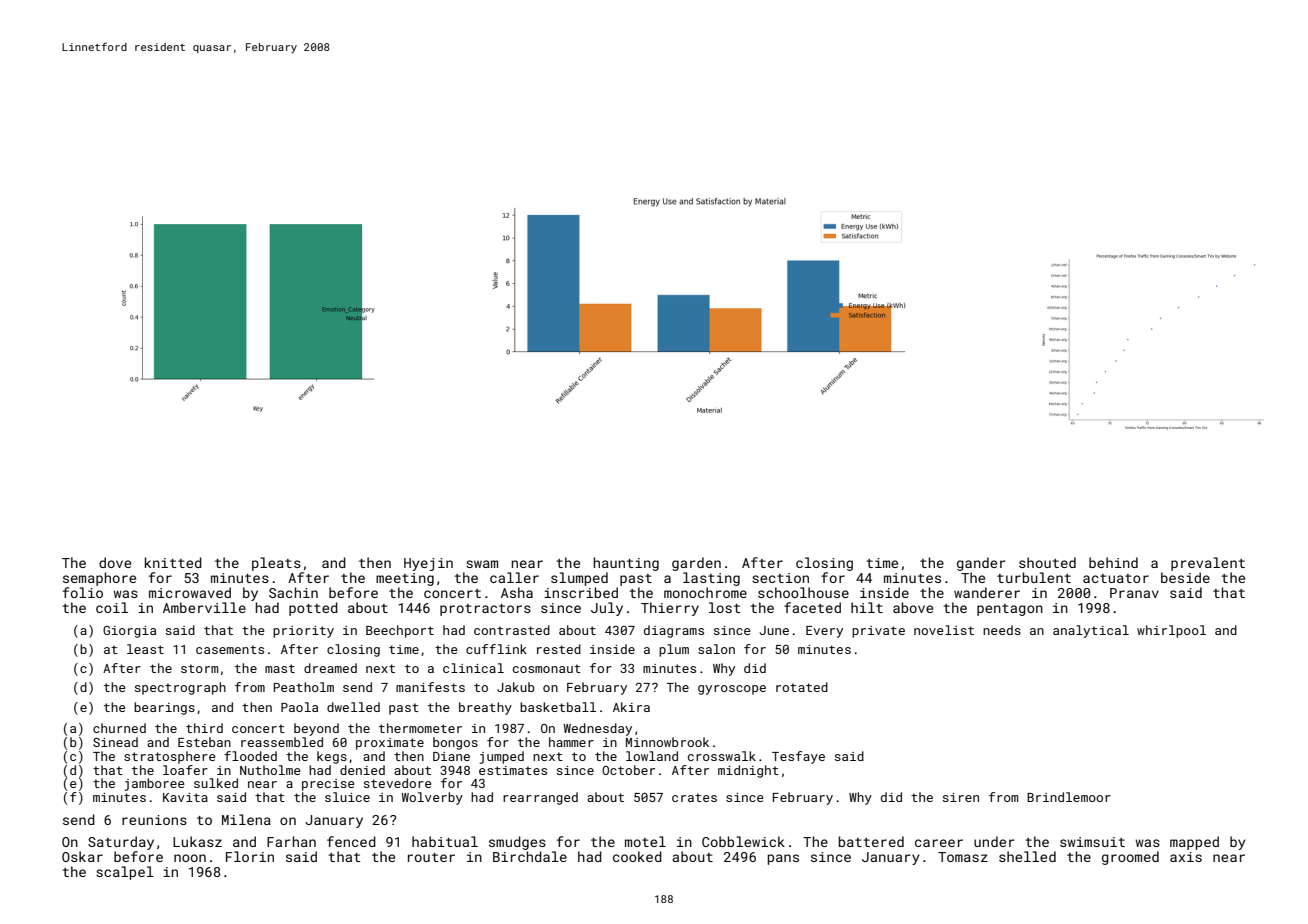 This document has width=1308, height=924. Describe the element at coordinates (514, 577) in the document. I see `caller` at that location.
